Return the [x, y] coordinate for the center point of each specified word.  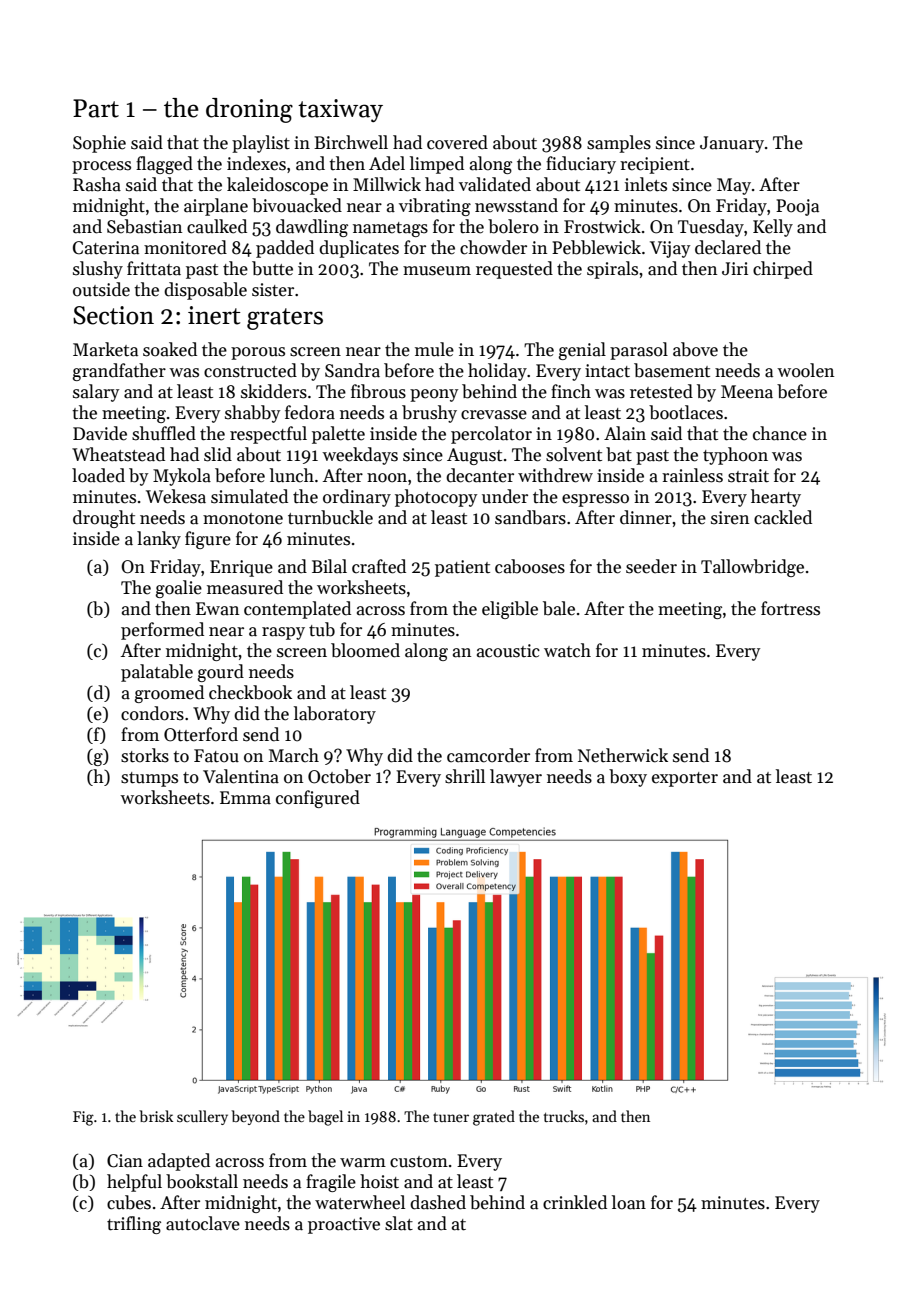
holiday [497, 372]
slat [399, 1223]
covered [457, 142]
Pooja [797, 207]
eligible [510, 610]
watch [567, 650]
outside [101, 289]
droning [249, 110]
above [695, 349]
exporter [685, 779]
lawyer [516, 778]
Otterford [201, 734]
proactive [344, 1225]
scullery [202, 1117]
